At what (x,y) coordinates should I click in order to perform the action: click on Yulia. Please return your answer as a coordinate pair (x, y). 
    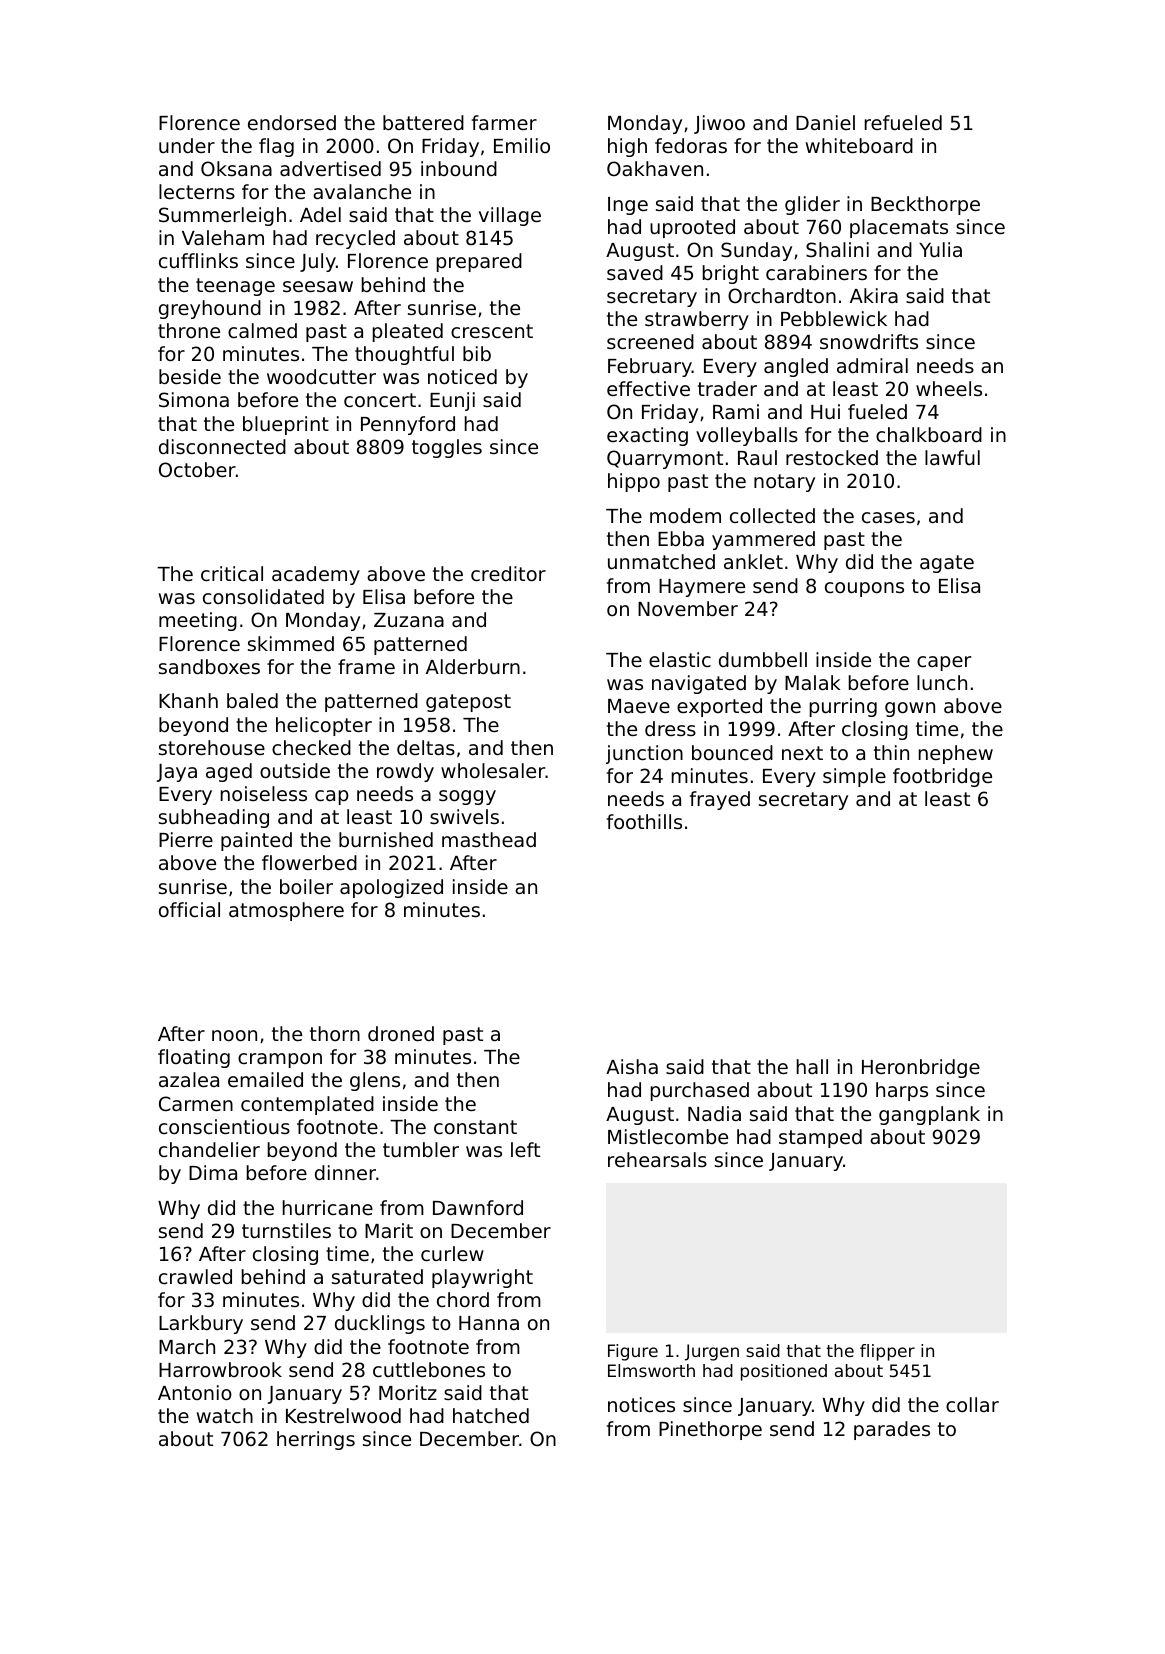
    Looking at the image, I should click on (940, 249).
